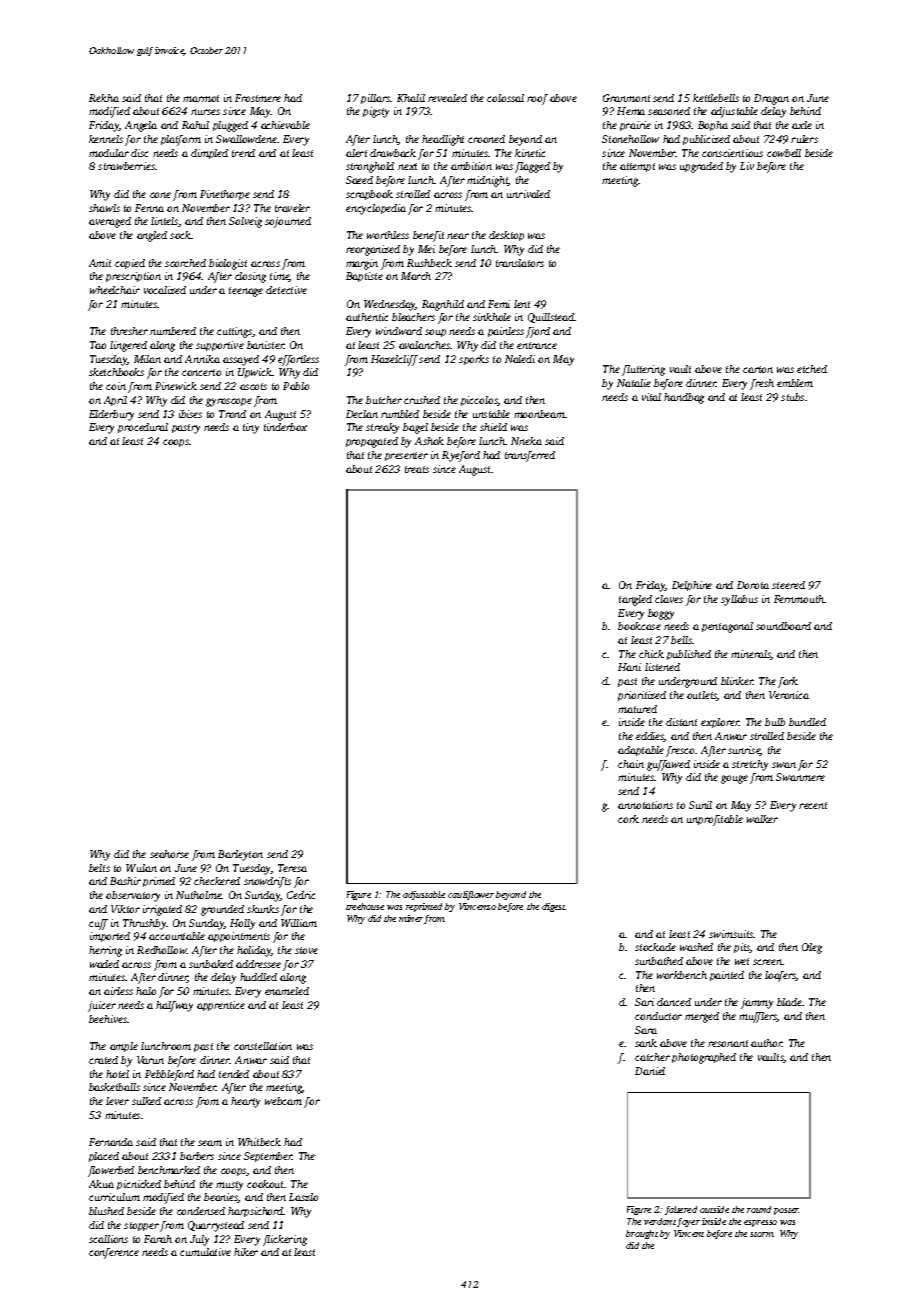  I want to click on pillars, so click(376, 99).
